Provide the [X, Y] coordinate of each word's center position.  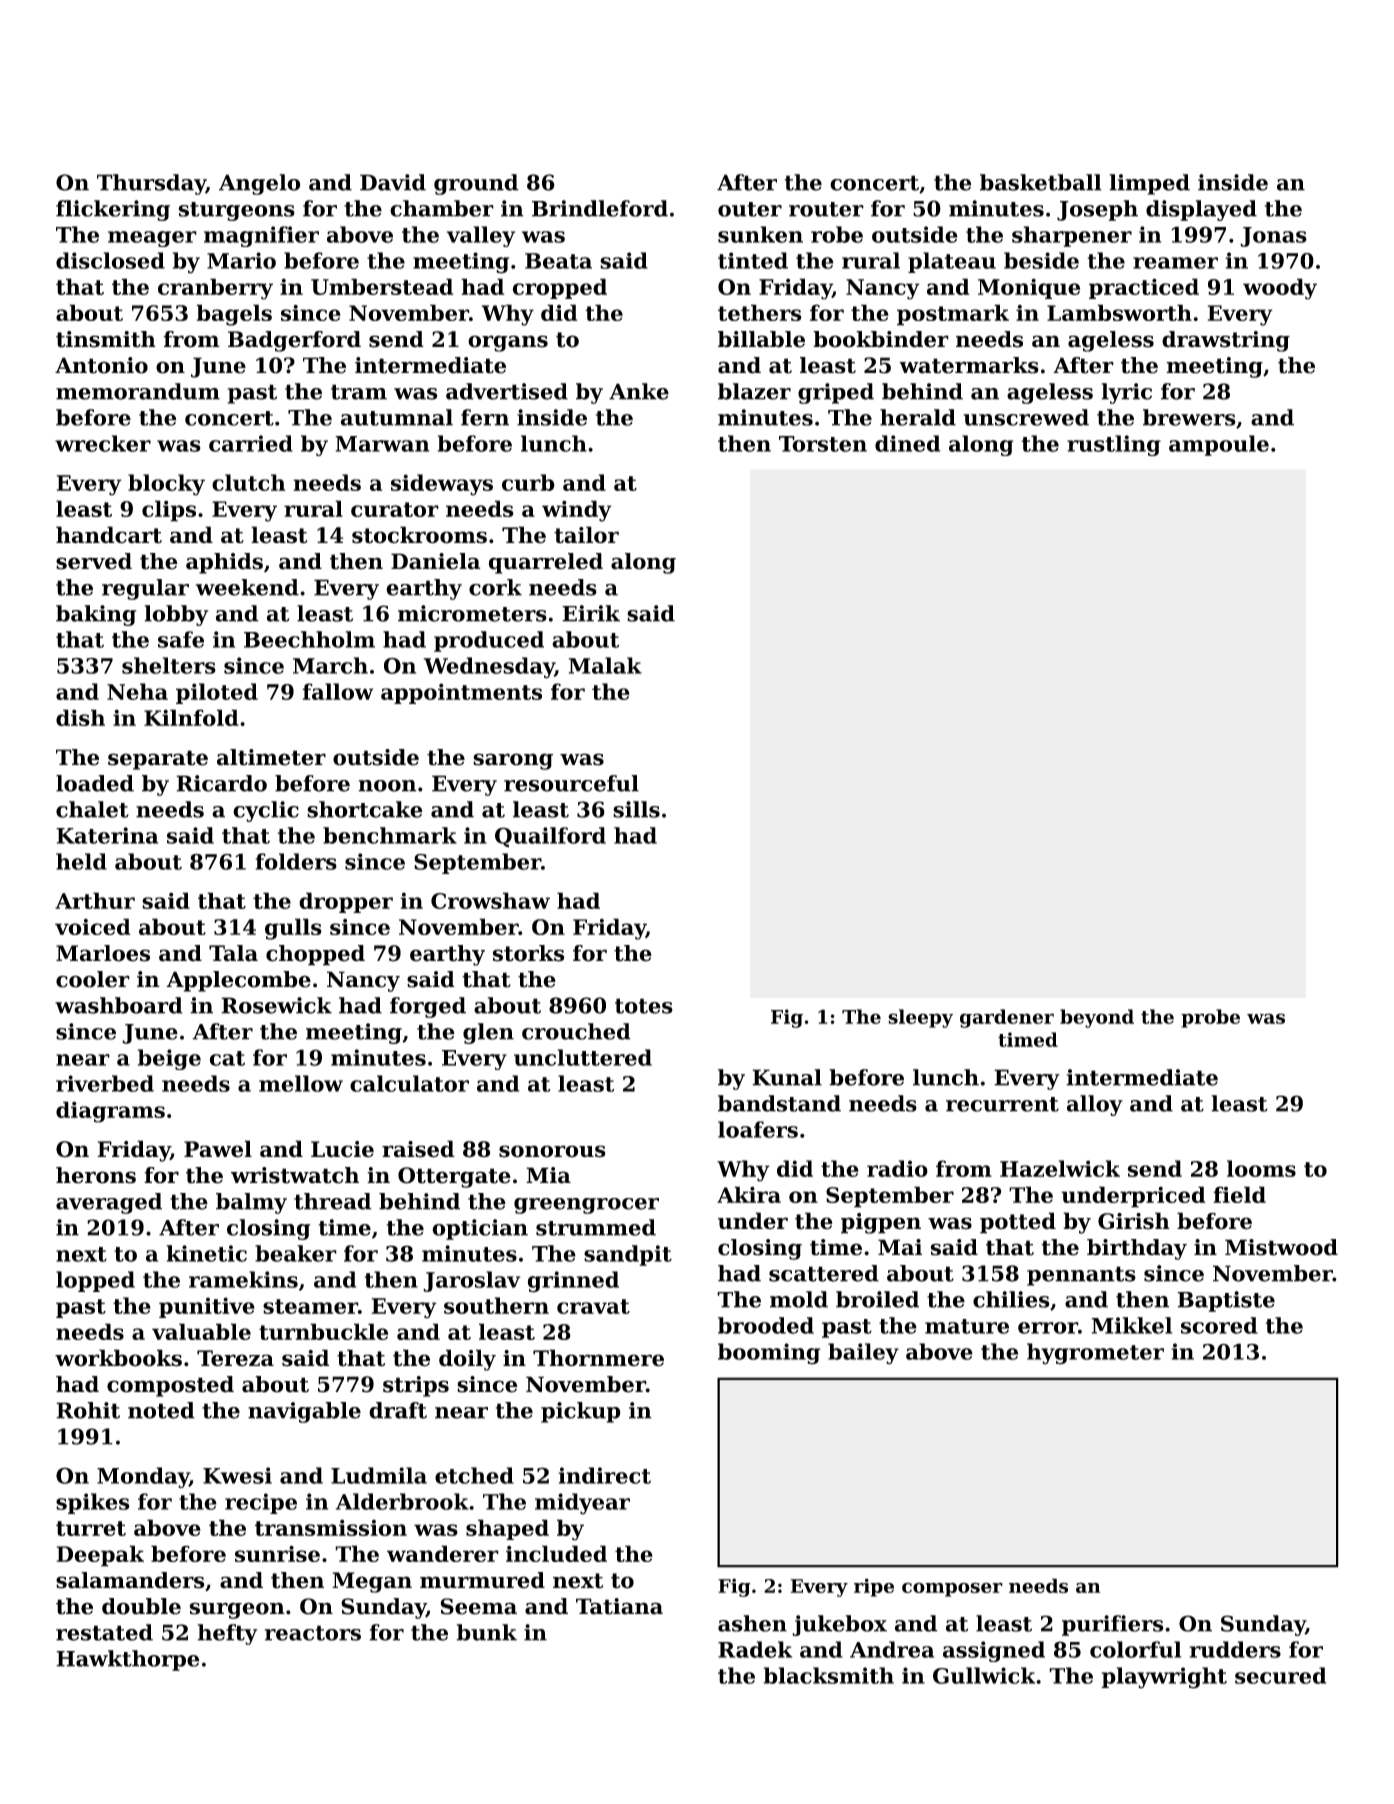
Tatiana [619, 1606]
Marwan [382, 444]
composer [952, 1589]
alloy [1095, 1105]
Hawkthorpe [127, 1660]
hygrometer [1095, 1354]
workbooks [118, 1358]
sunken [760, 234]
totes [644, 1006]
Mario [241, 260]
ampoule [1219, 445]
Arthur [95, 900]
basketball [1041, 182]
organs [508, 343]
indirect [605, 1475]
